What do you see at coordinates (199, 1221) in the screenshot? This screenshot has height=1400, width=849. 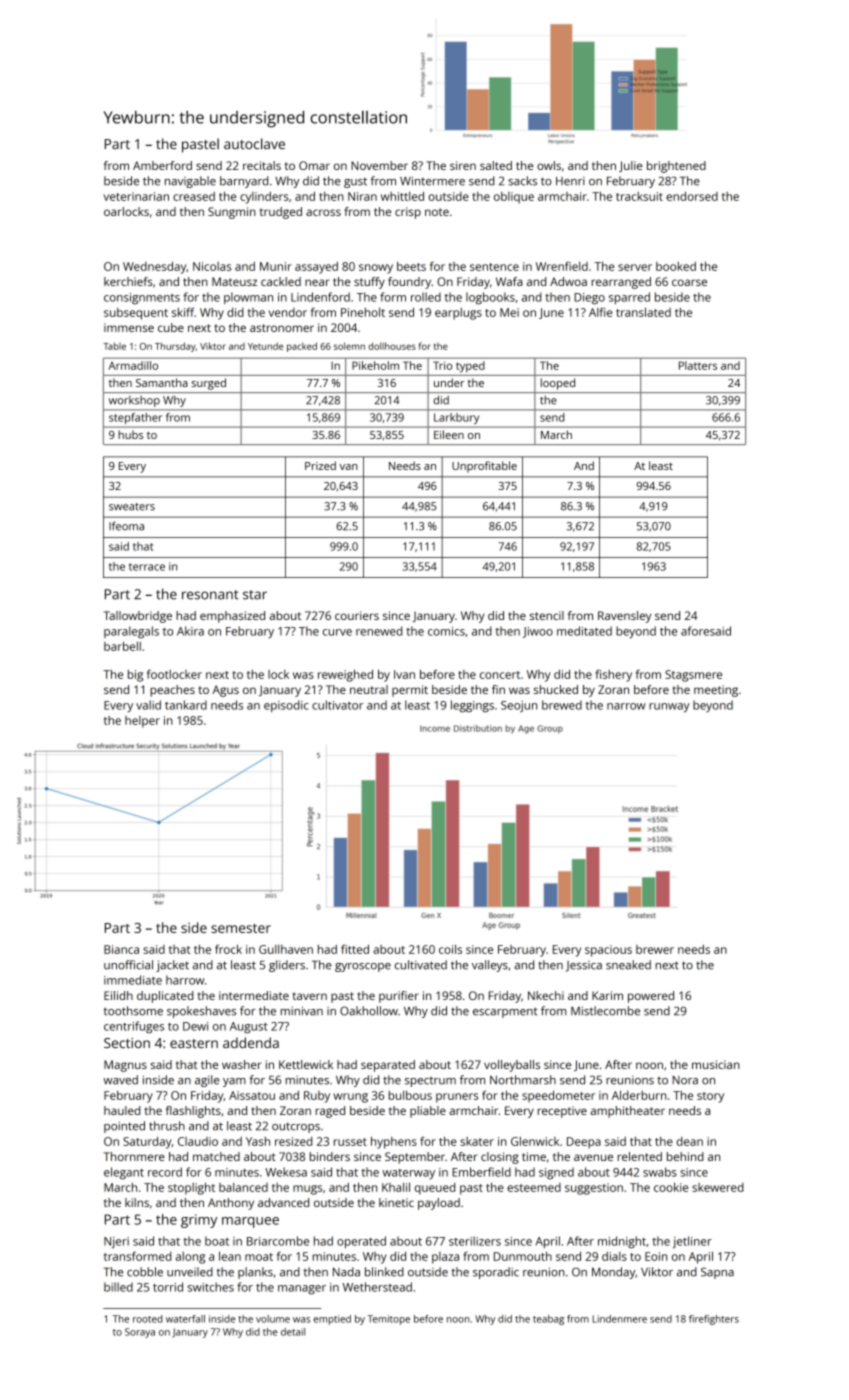 I see `grimy` at bounding box center [199, 1221].
